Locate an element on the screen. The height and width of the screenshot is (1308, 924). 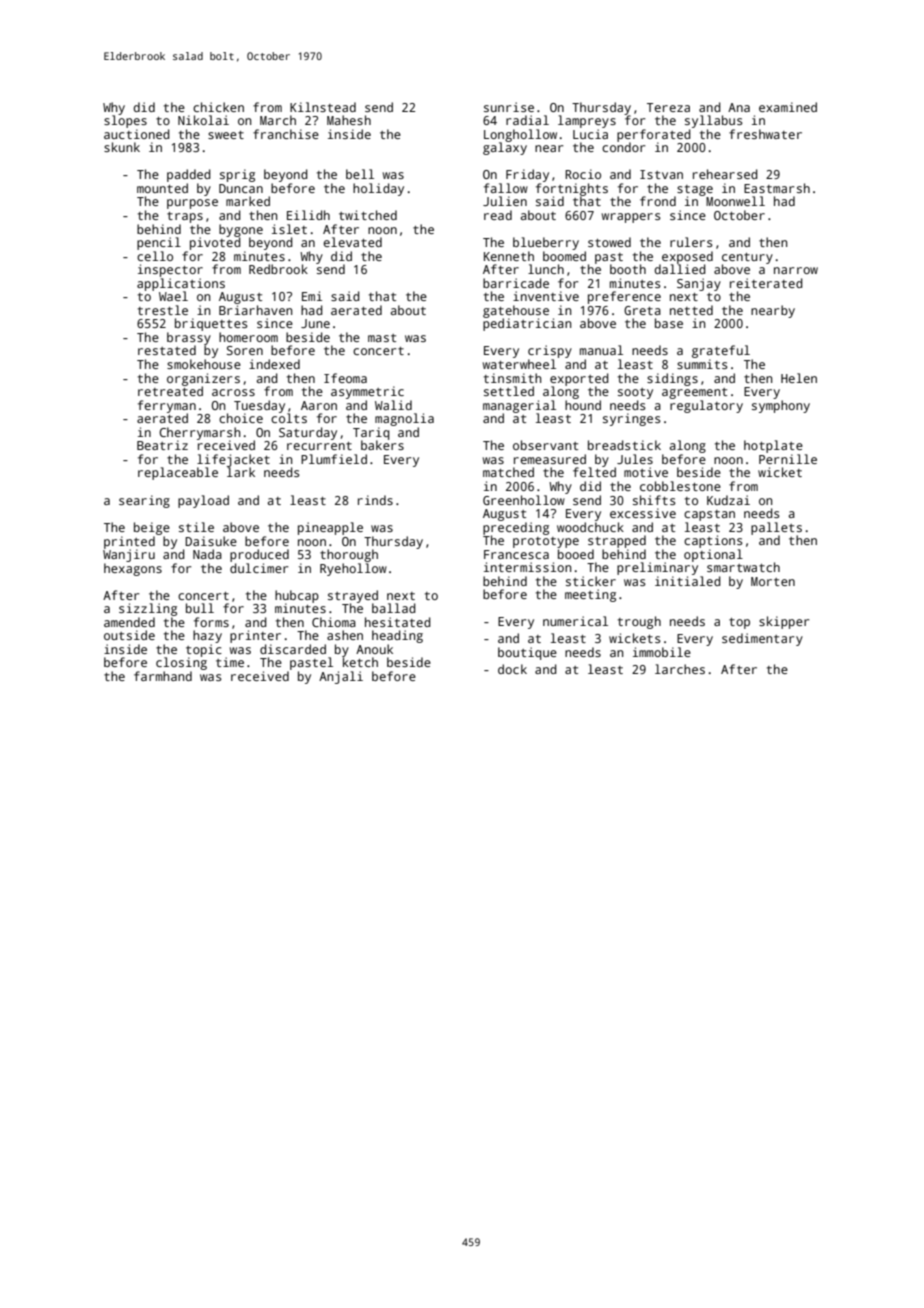
grateful is located at coordinates (721, 351).
